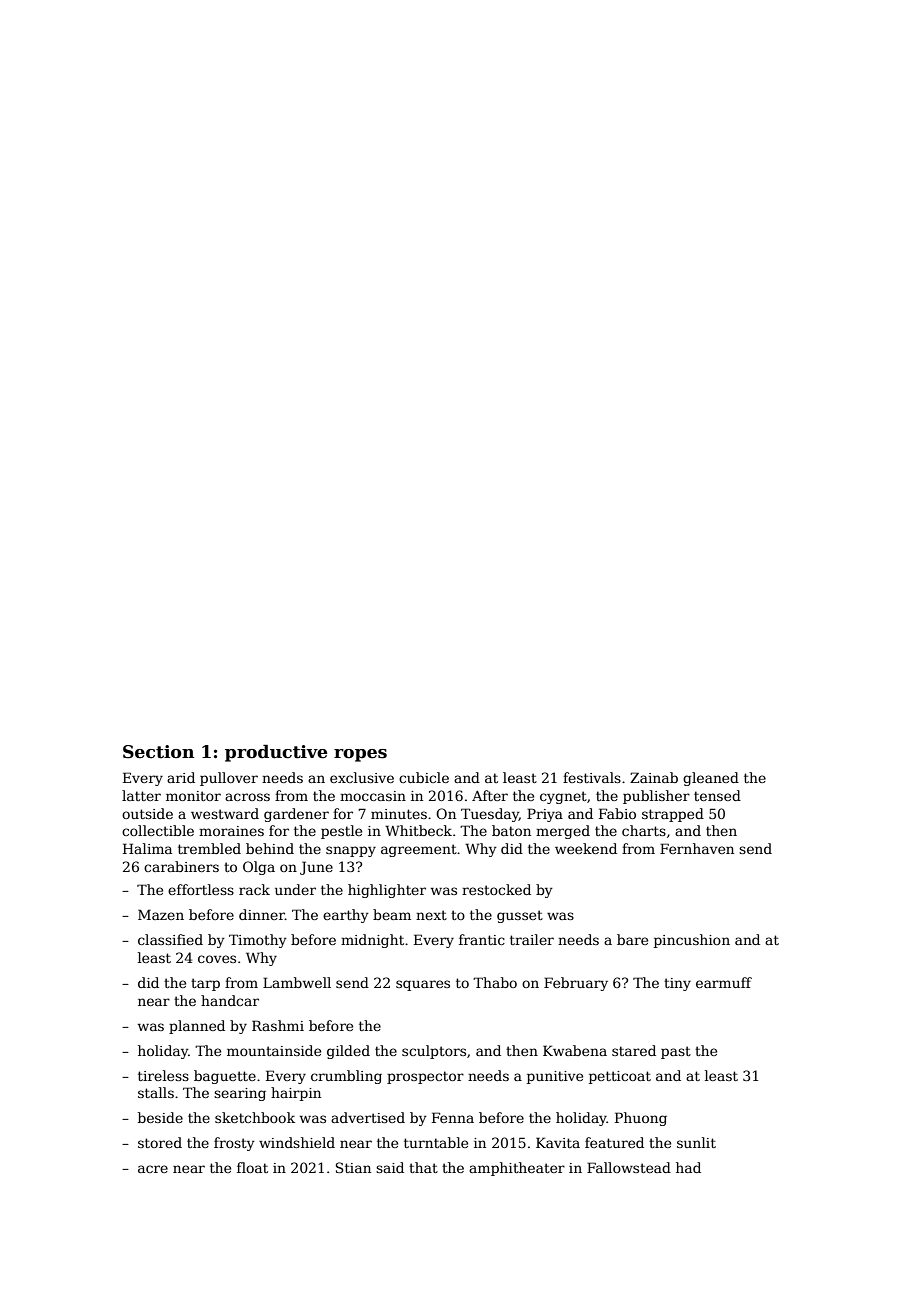 This screenshot has height=1316, width=908. I want to click on beside, so click(160, 1117).
